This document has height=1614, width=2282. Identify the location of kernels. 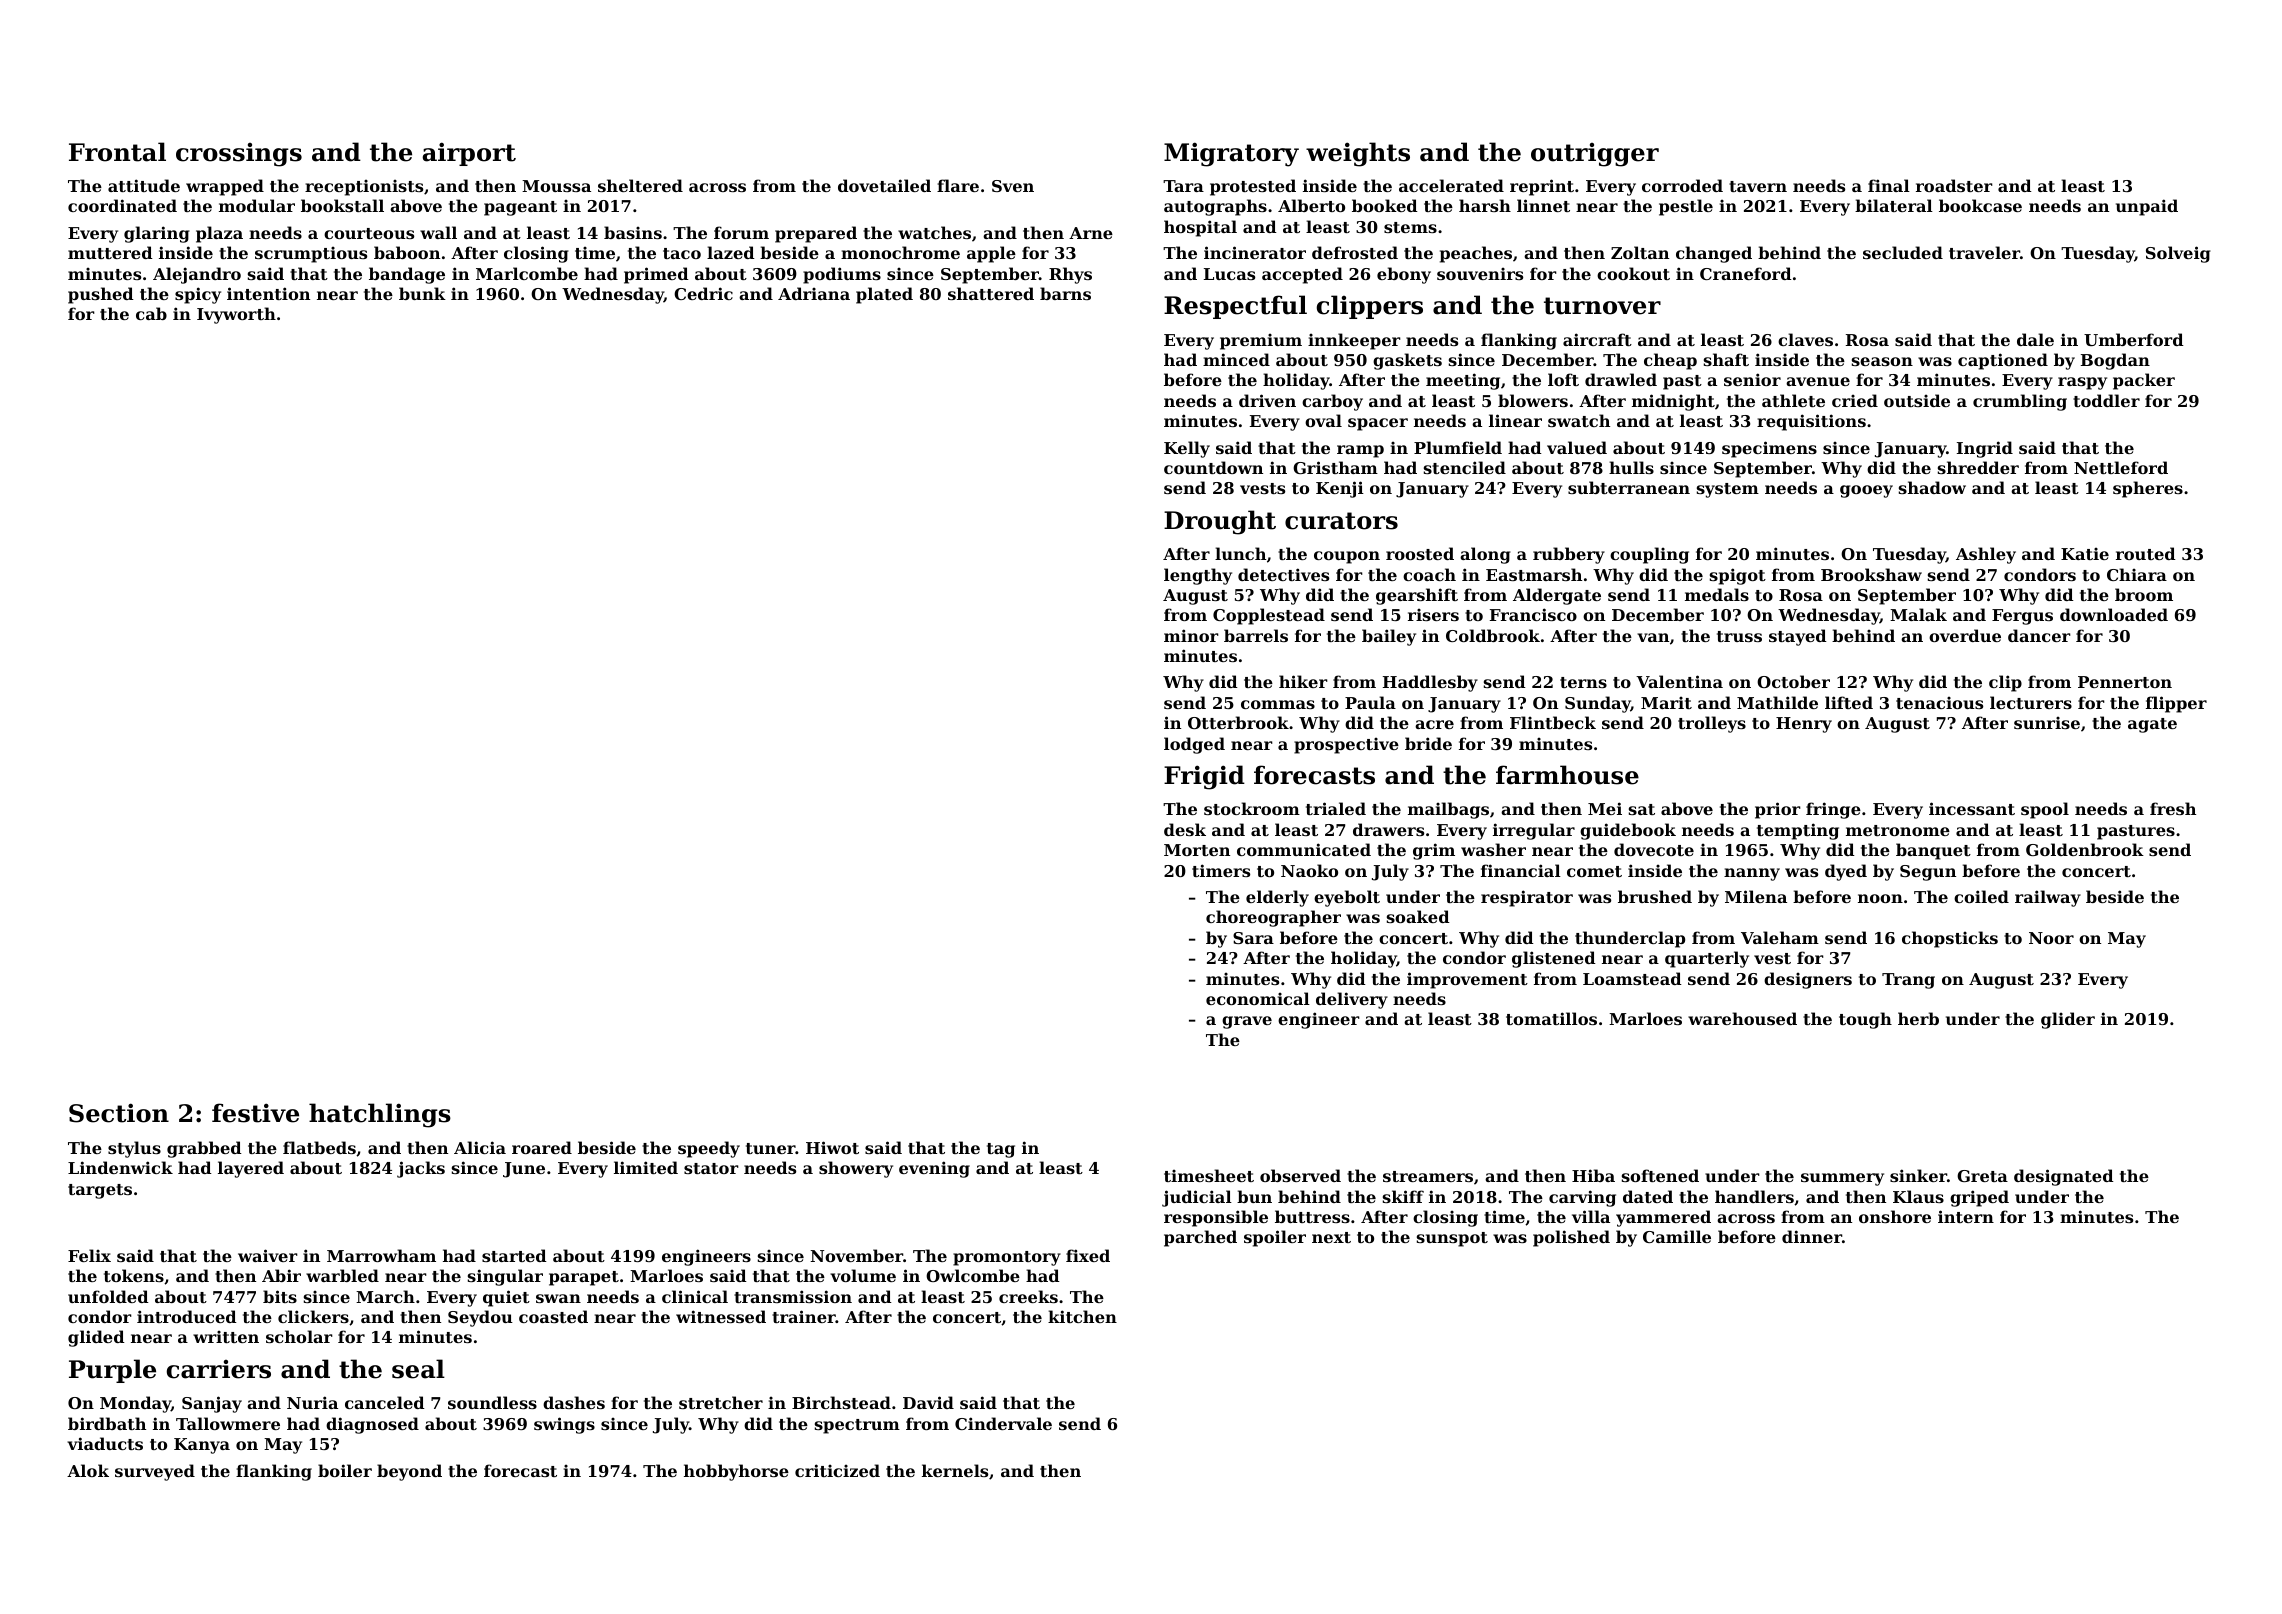
(955, 1470).
